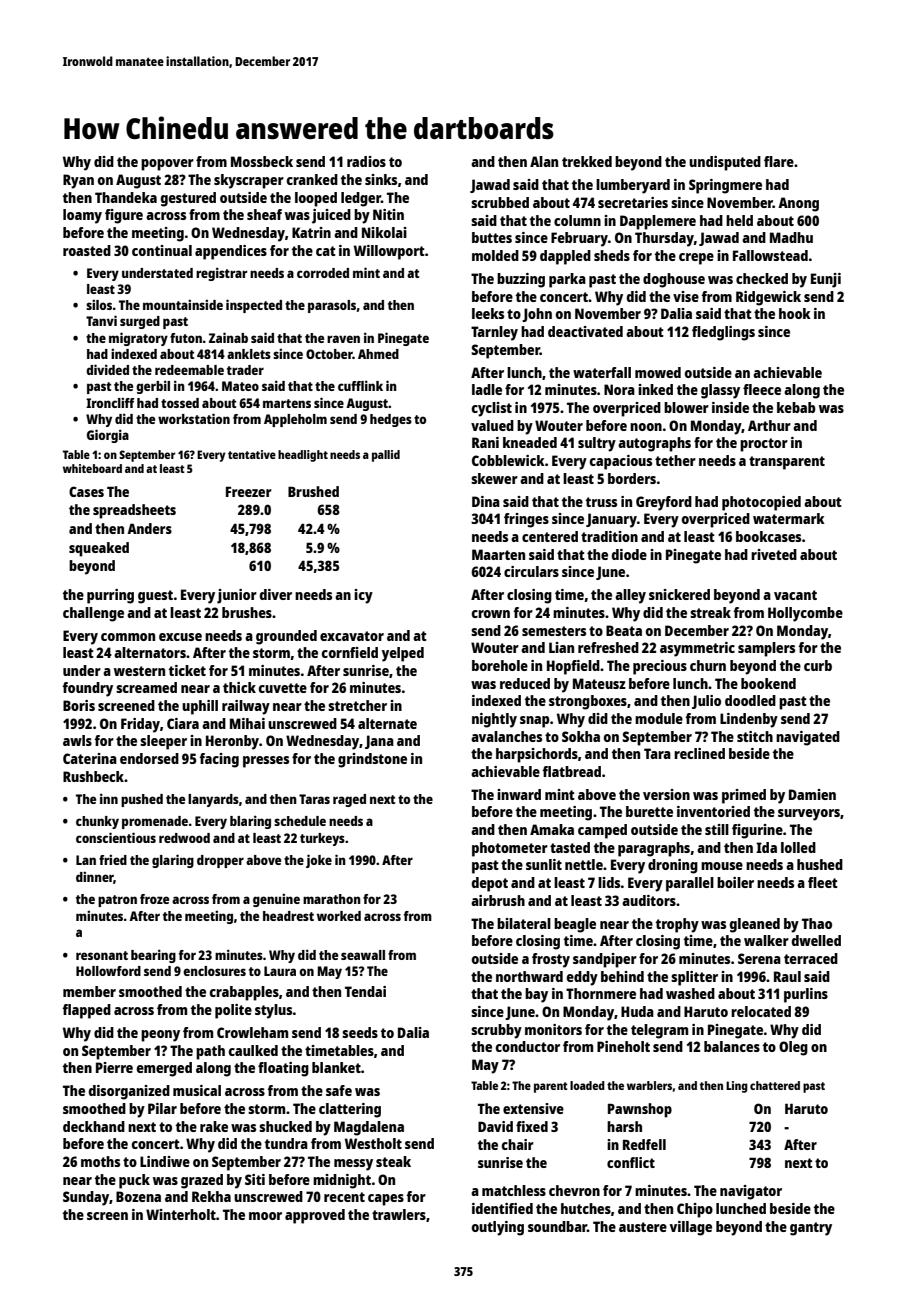 The image size is (908, 1316). I want to click on flare, so click(779, 161).
